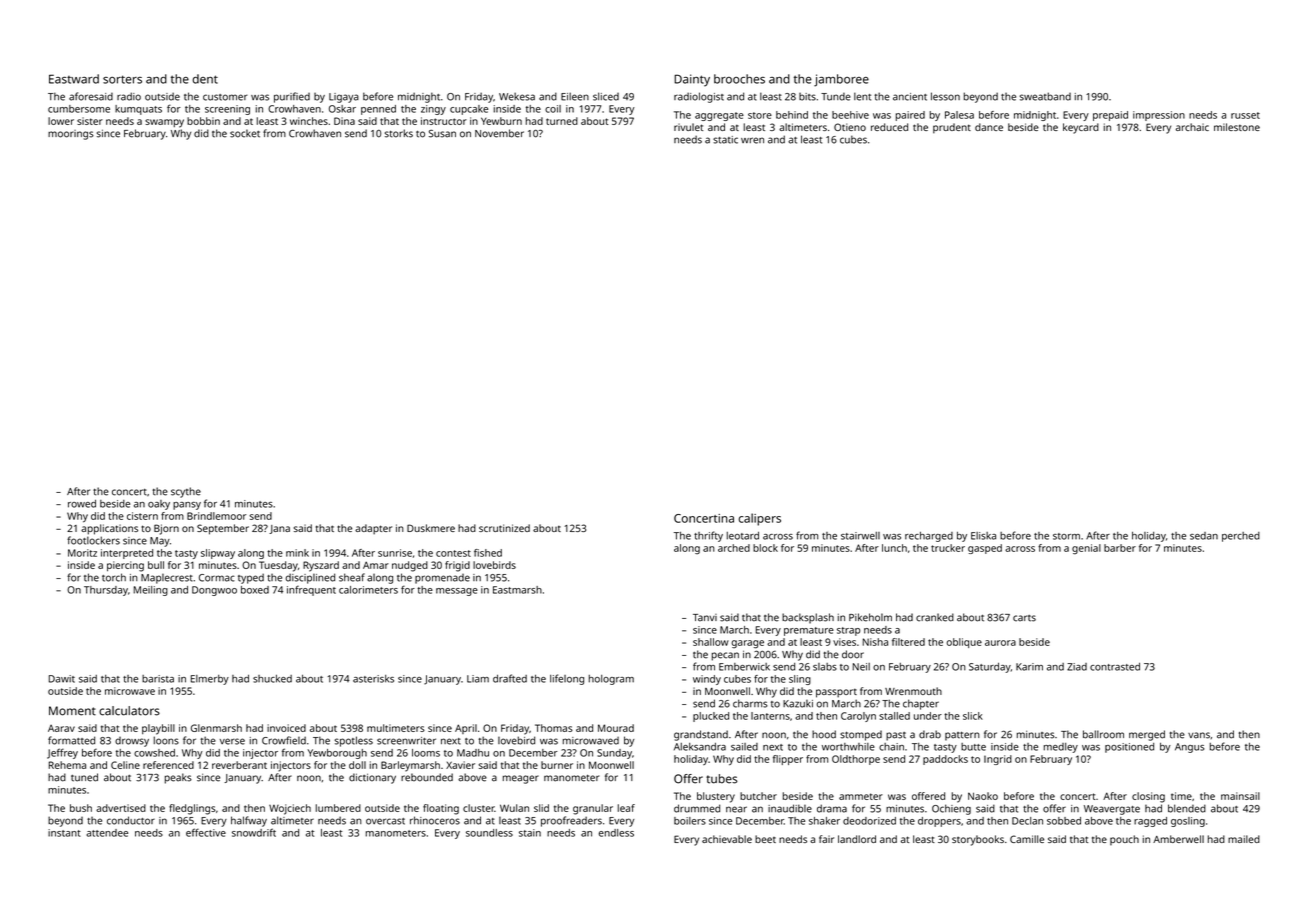  What do you see at coordinates (725, 140) in the screenshot?
I see `static` at bounding box center [725, 140].
